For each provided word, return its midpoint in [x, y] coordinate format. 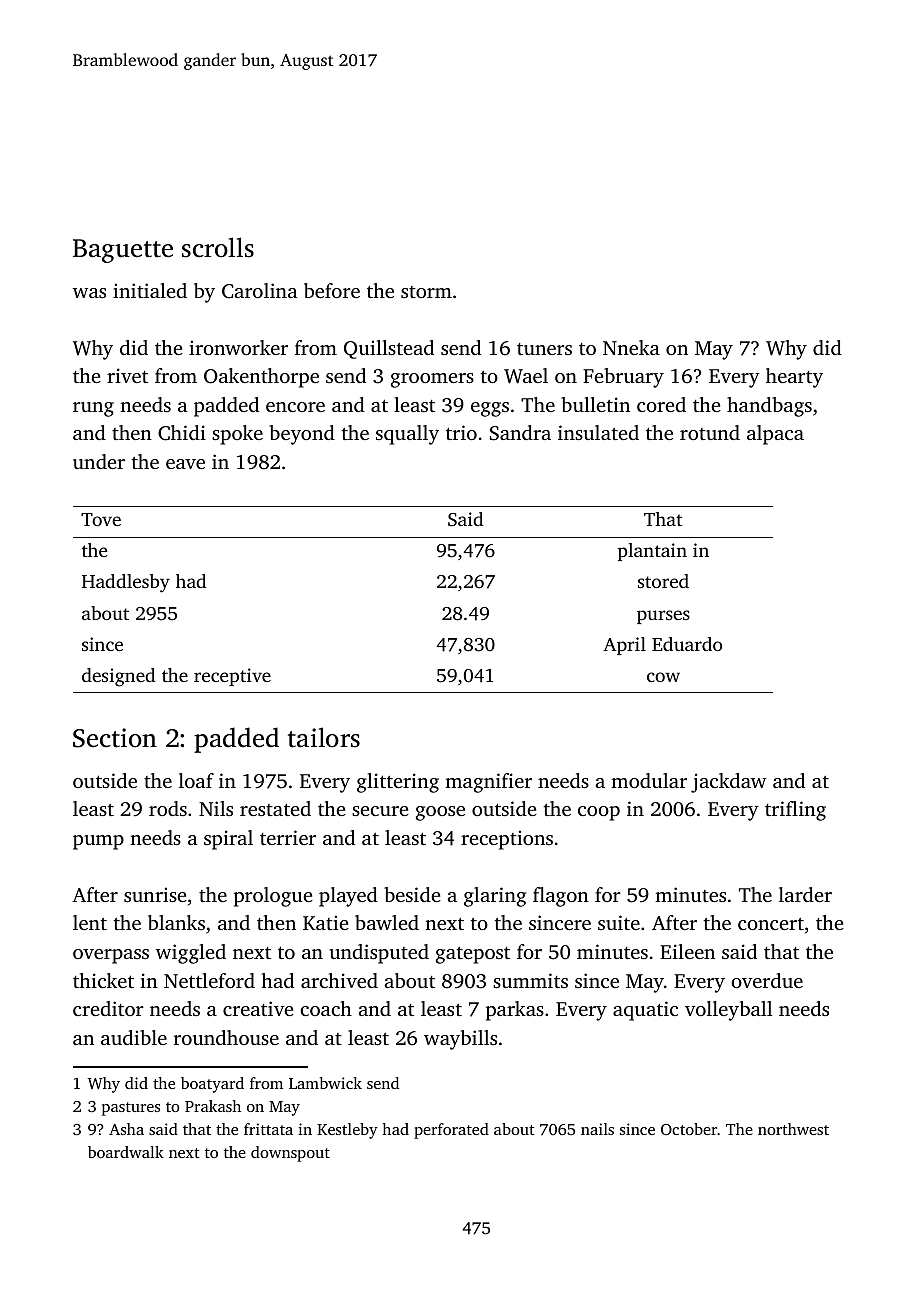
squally [407, 435]
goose [440, 813]
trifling [795, 811]
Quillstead [389, 349]
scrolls [218, 247]
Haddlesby [126, 583]
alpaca [775, 435]
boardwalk [126, 1152]
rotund [710, 432]
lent [90, 922]
